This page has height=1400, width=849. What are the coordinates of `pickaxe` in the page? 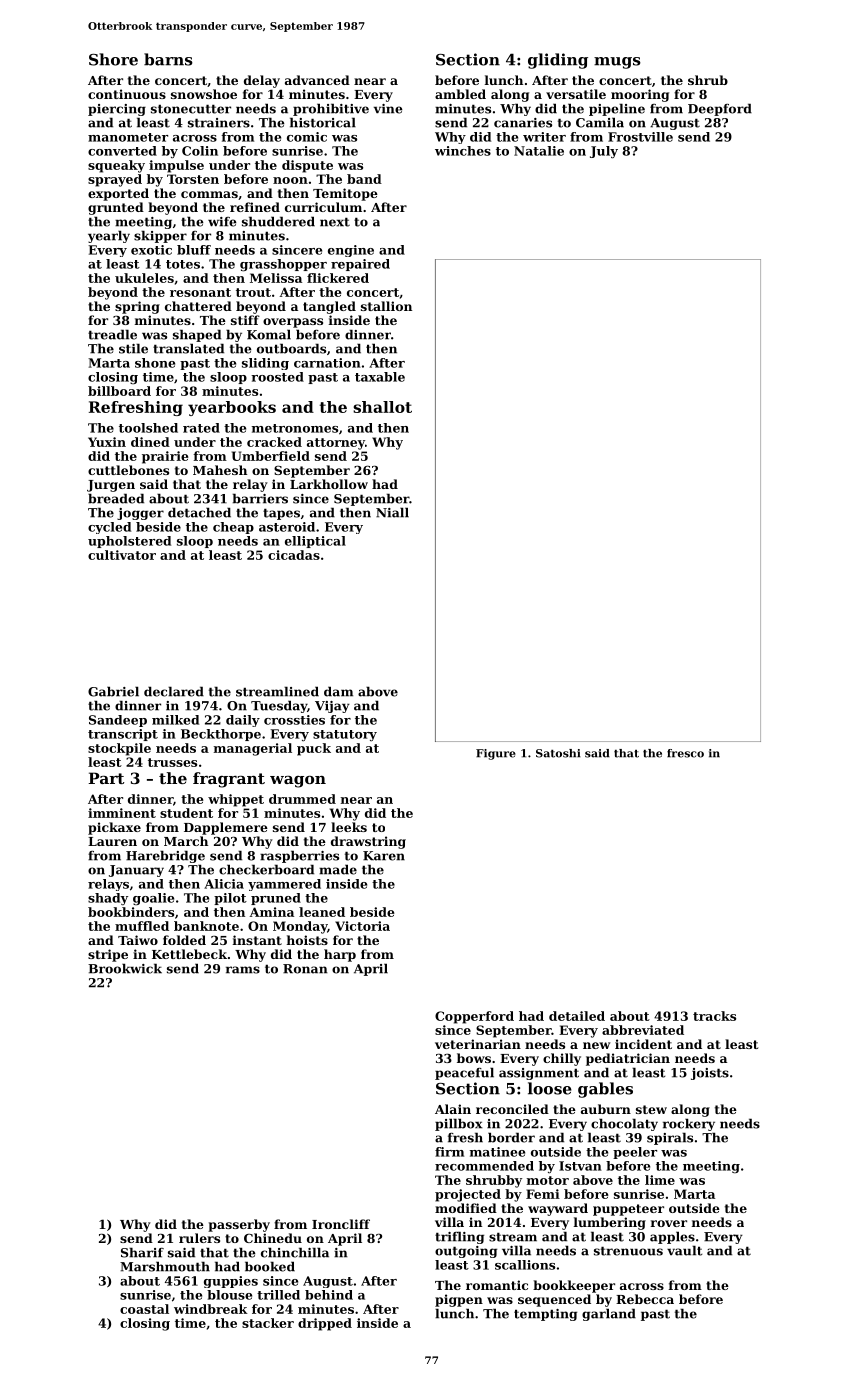 It's located at (114, 828).
